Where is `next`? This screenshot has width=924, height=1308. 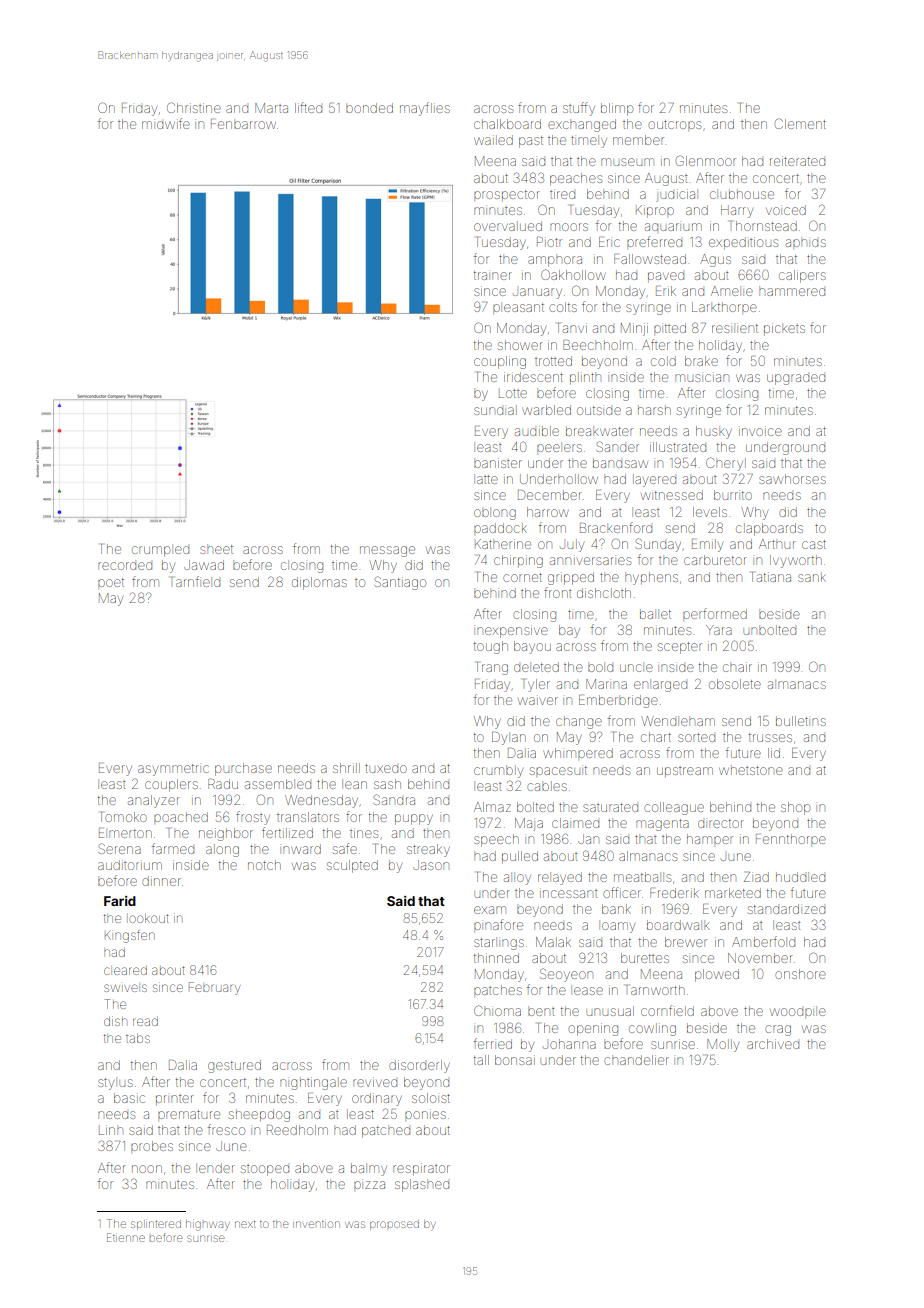 next is located at coordinates (245, 1224).
